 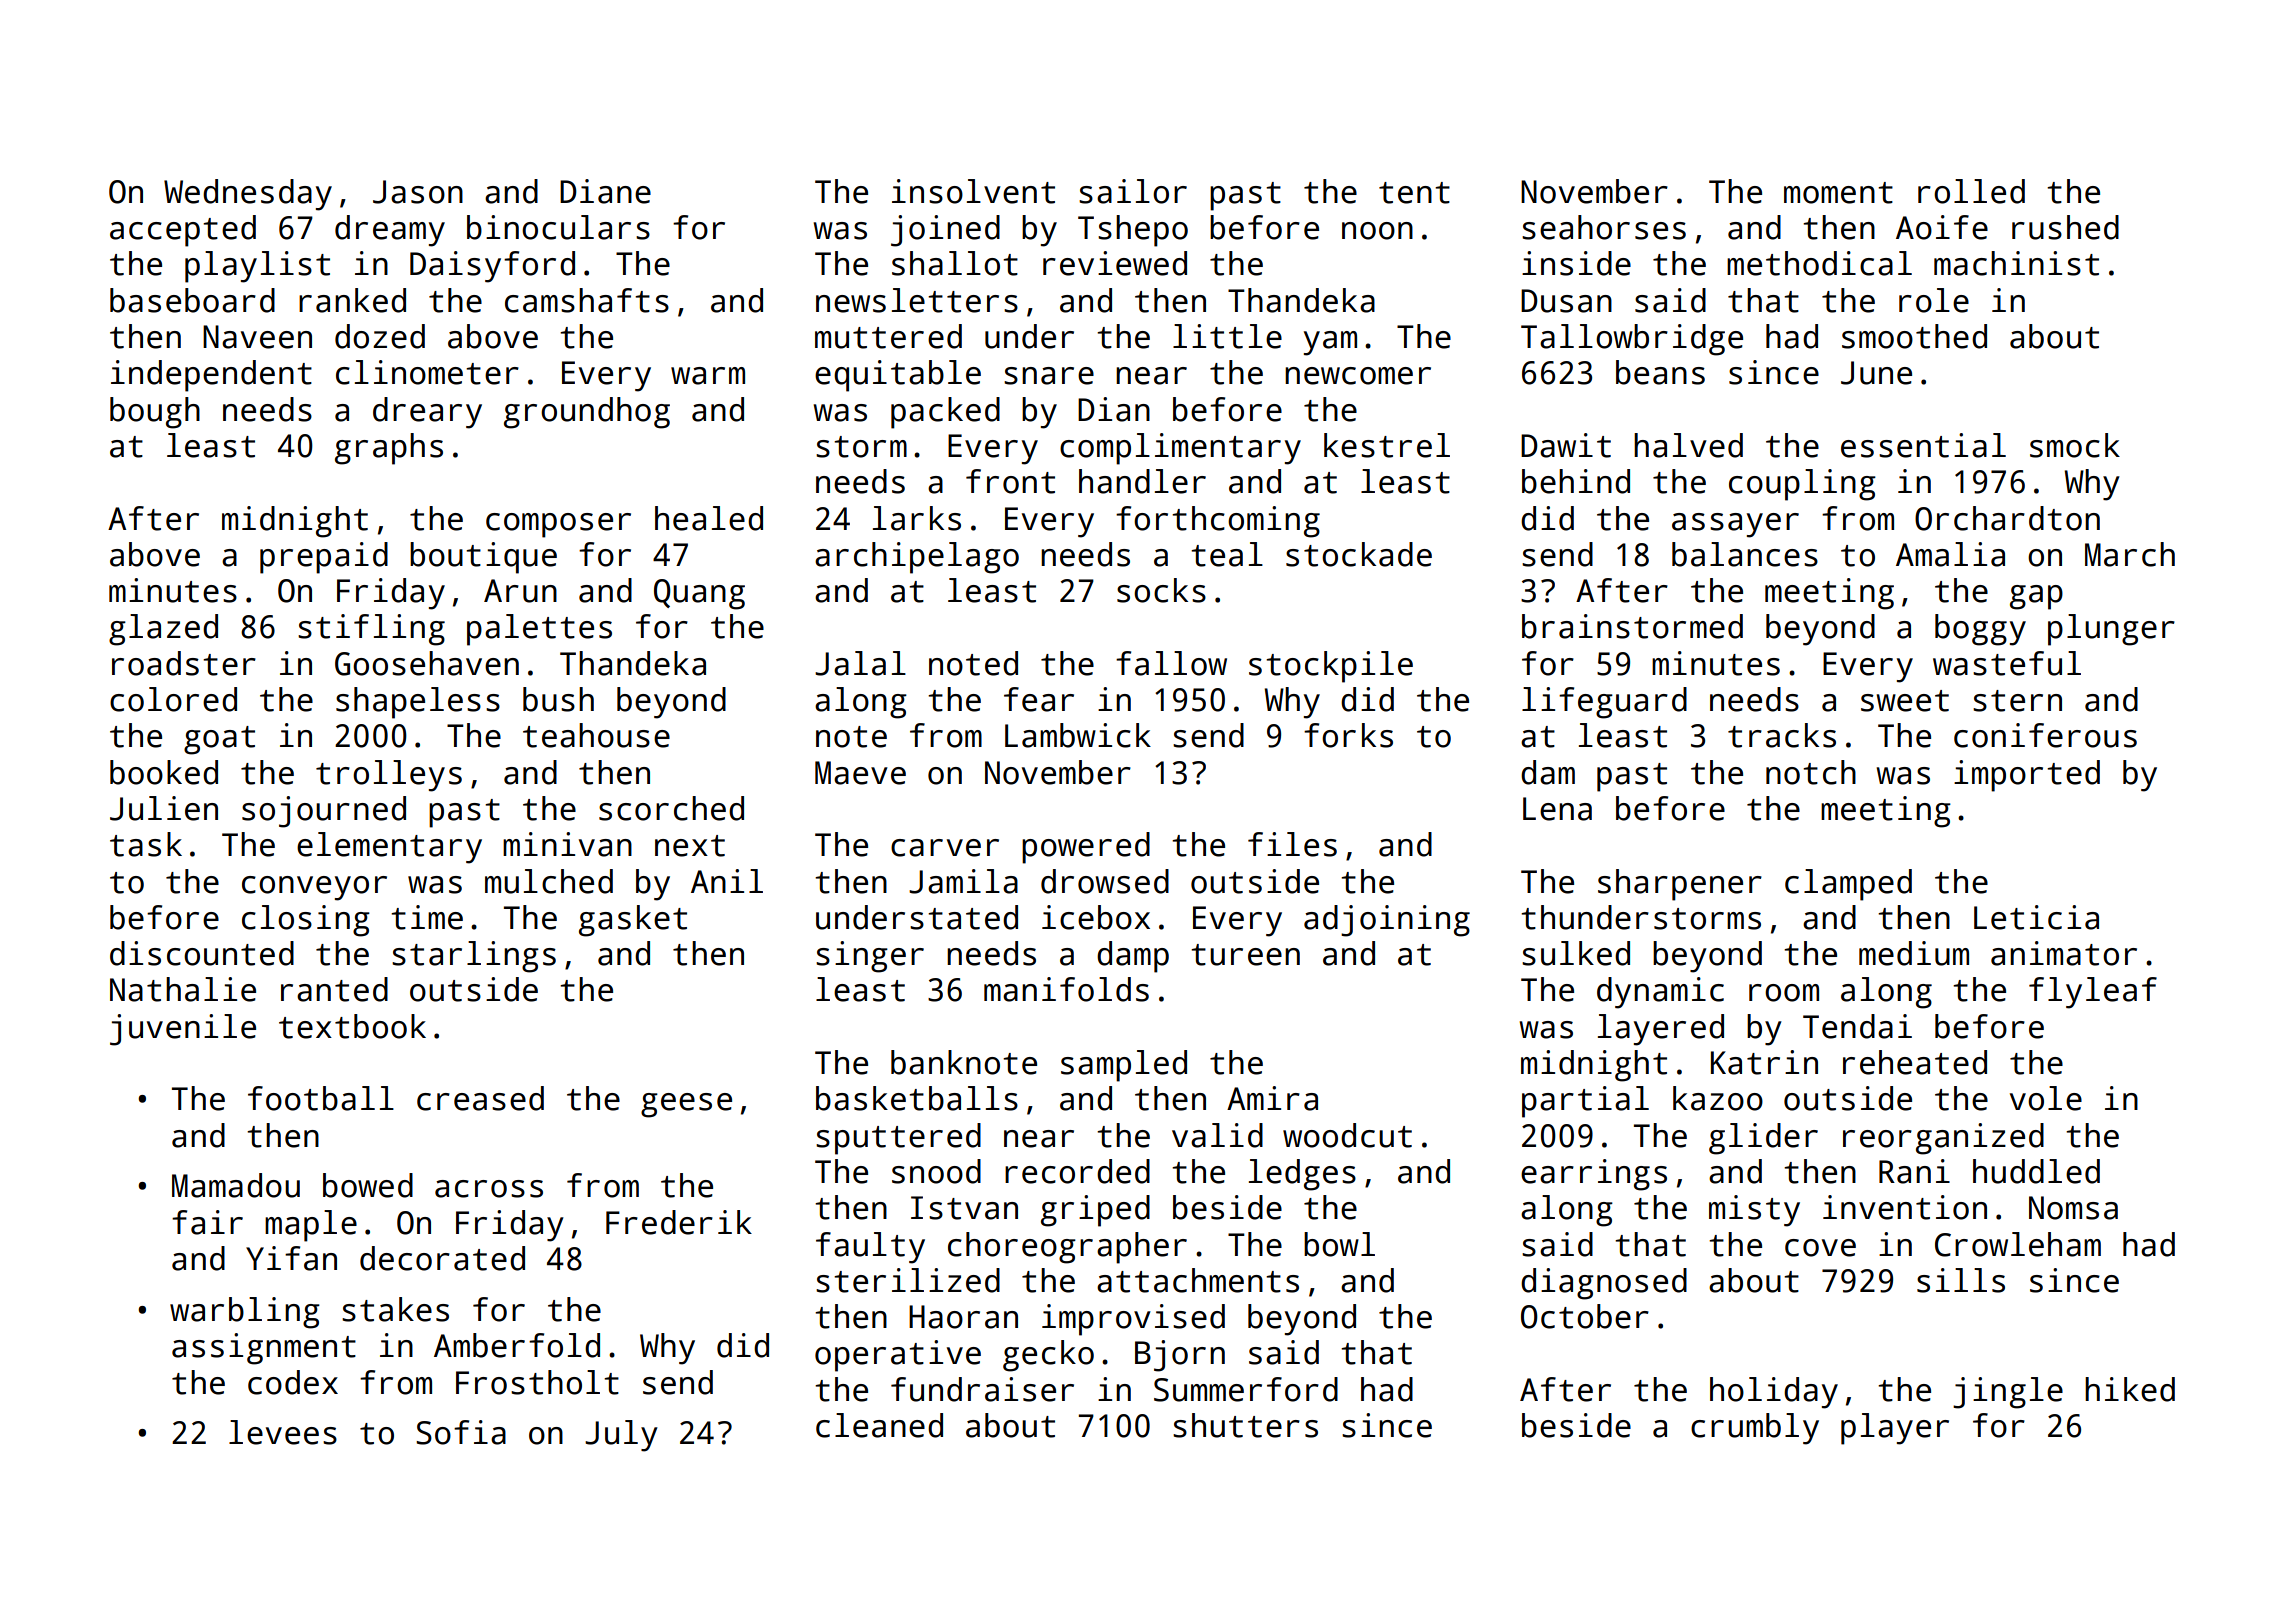 I want to click on balances, so click(x=1745, y=554).
